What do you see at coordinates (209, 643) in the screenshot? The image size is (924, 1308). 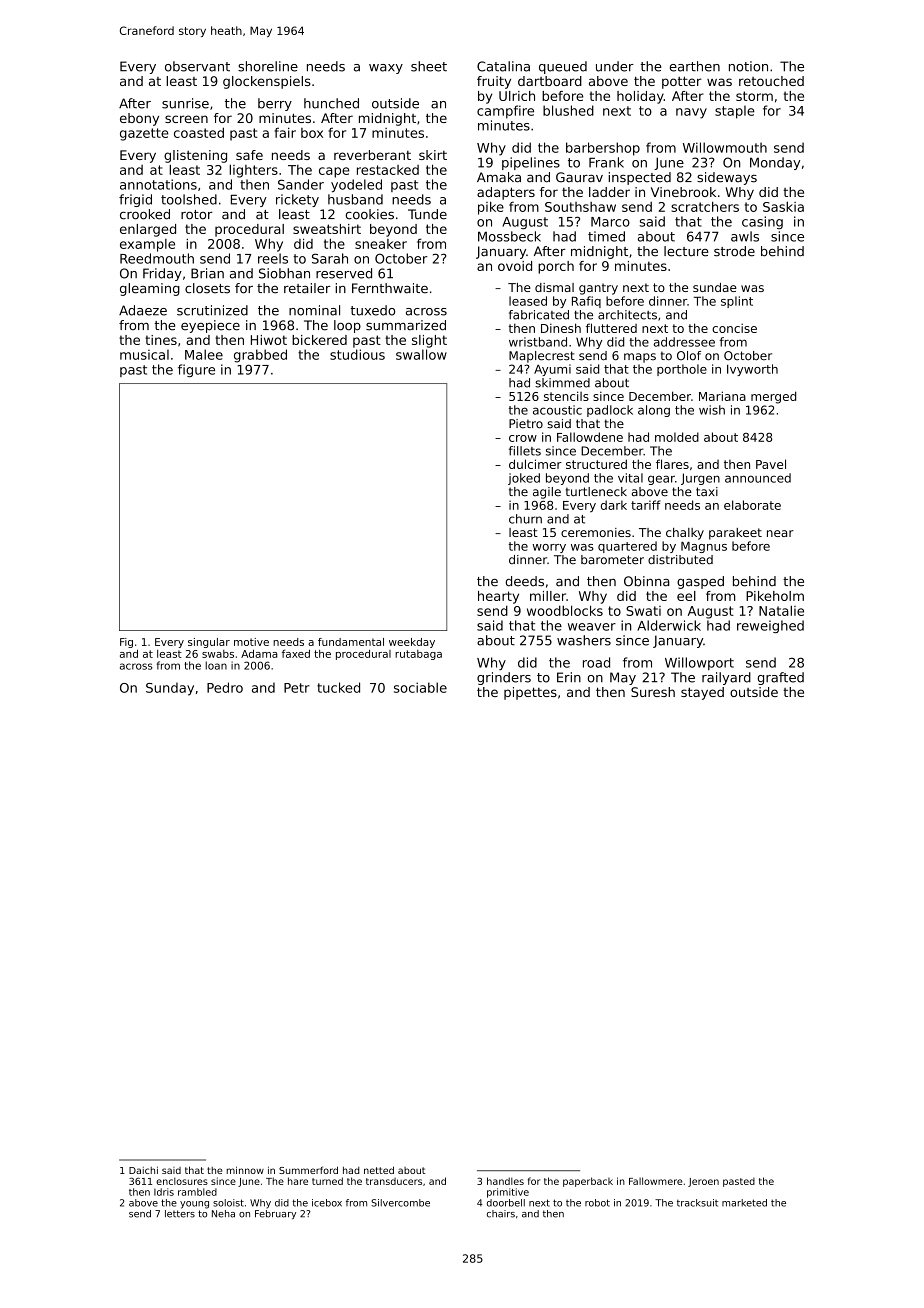 I see `singular` at bounding box center [209, 643].
